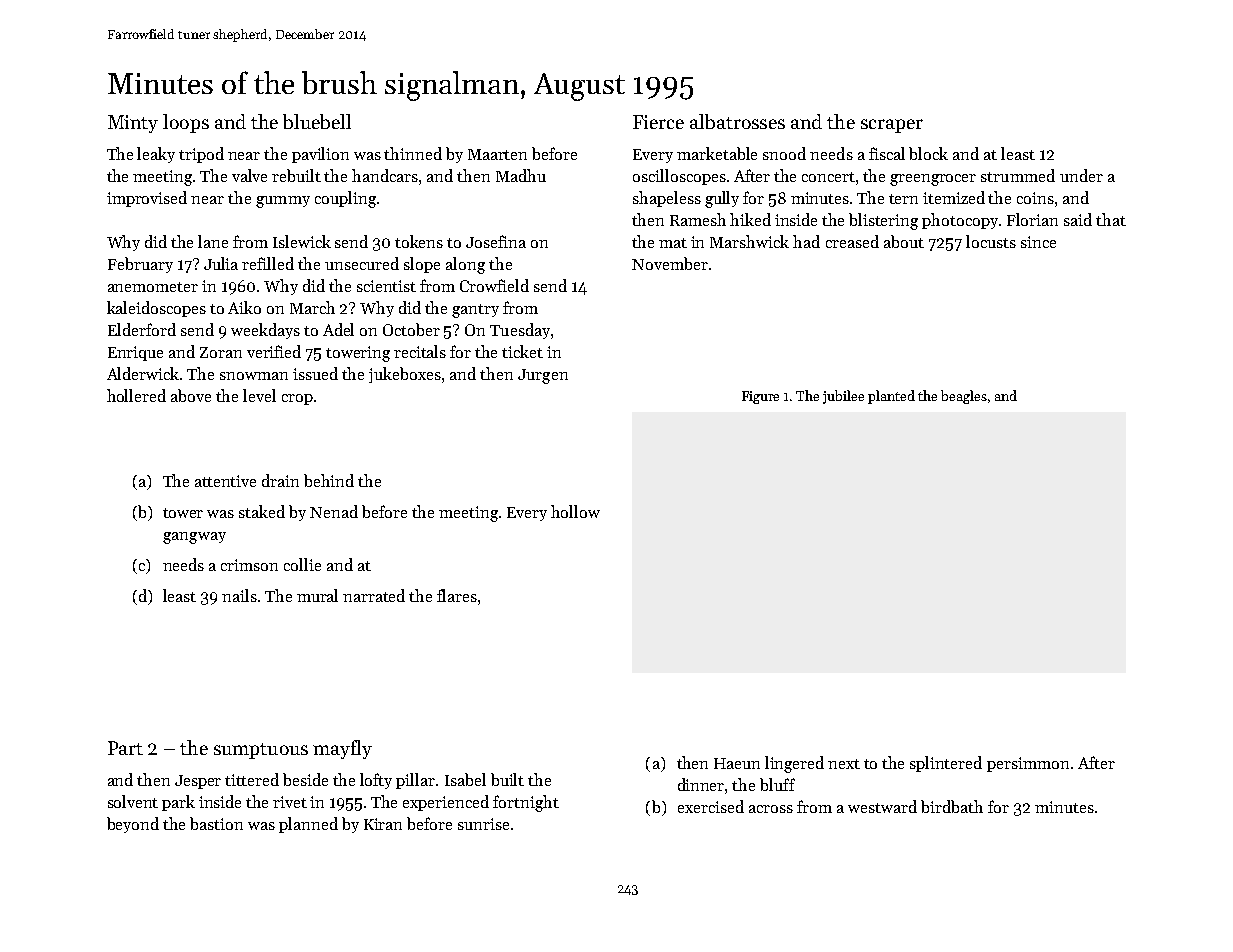 The width and height of the screenshot is (1233, 952). Describe the element at coordinates (457, 595) in the screenshot. I see `flares` at that location.
